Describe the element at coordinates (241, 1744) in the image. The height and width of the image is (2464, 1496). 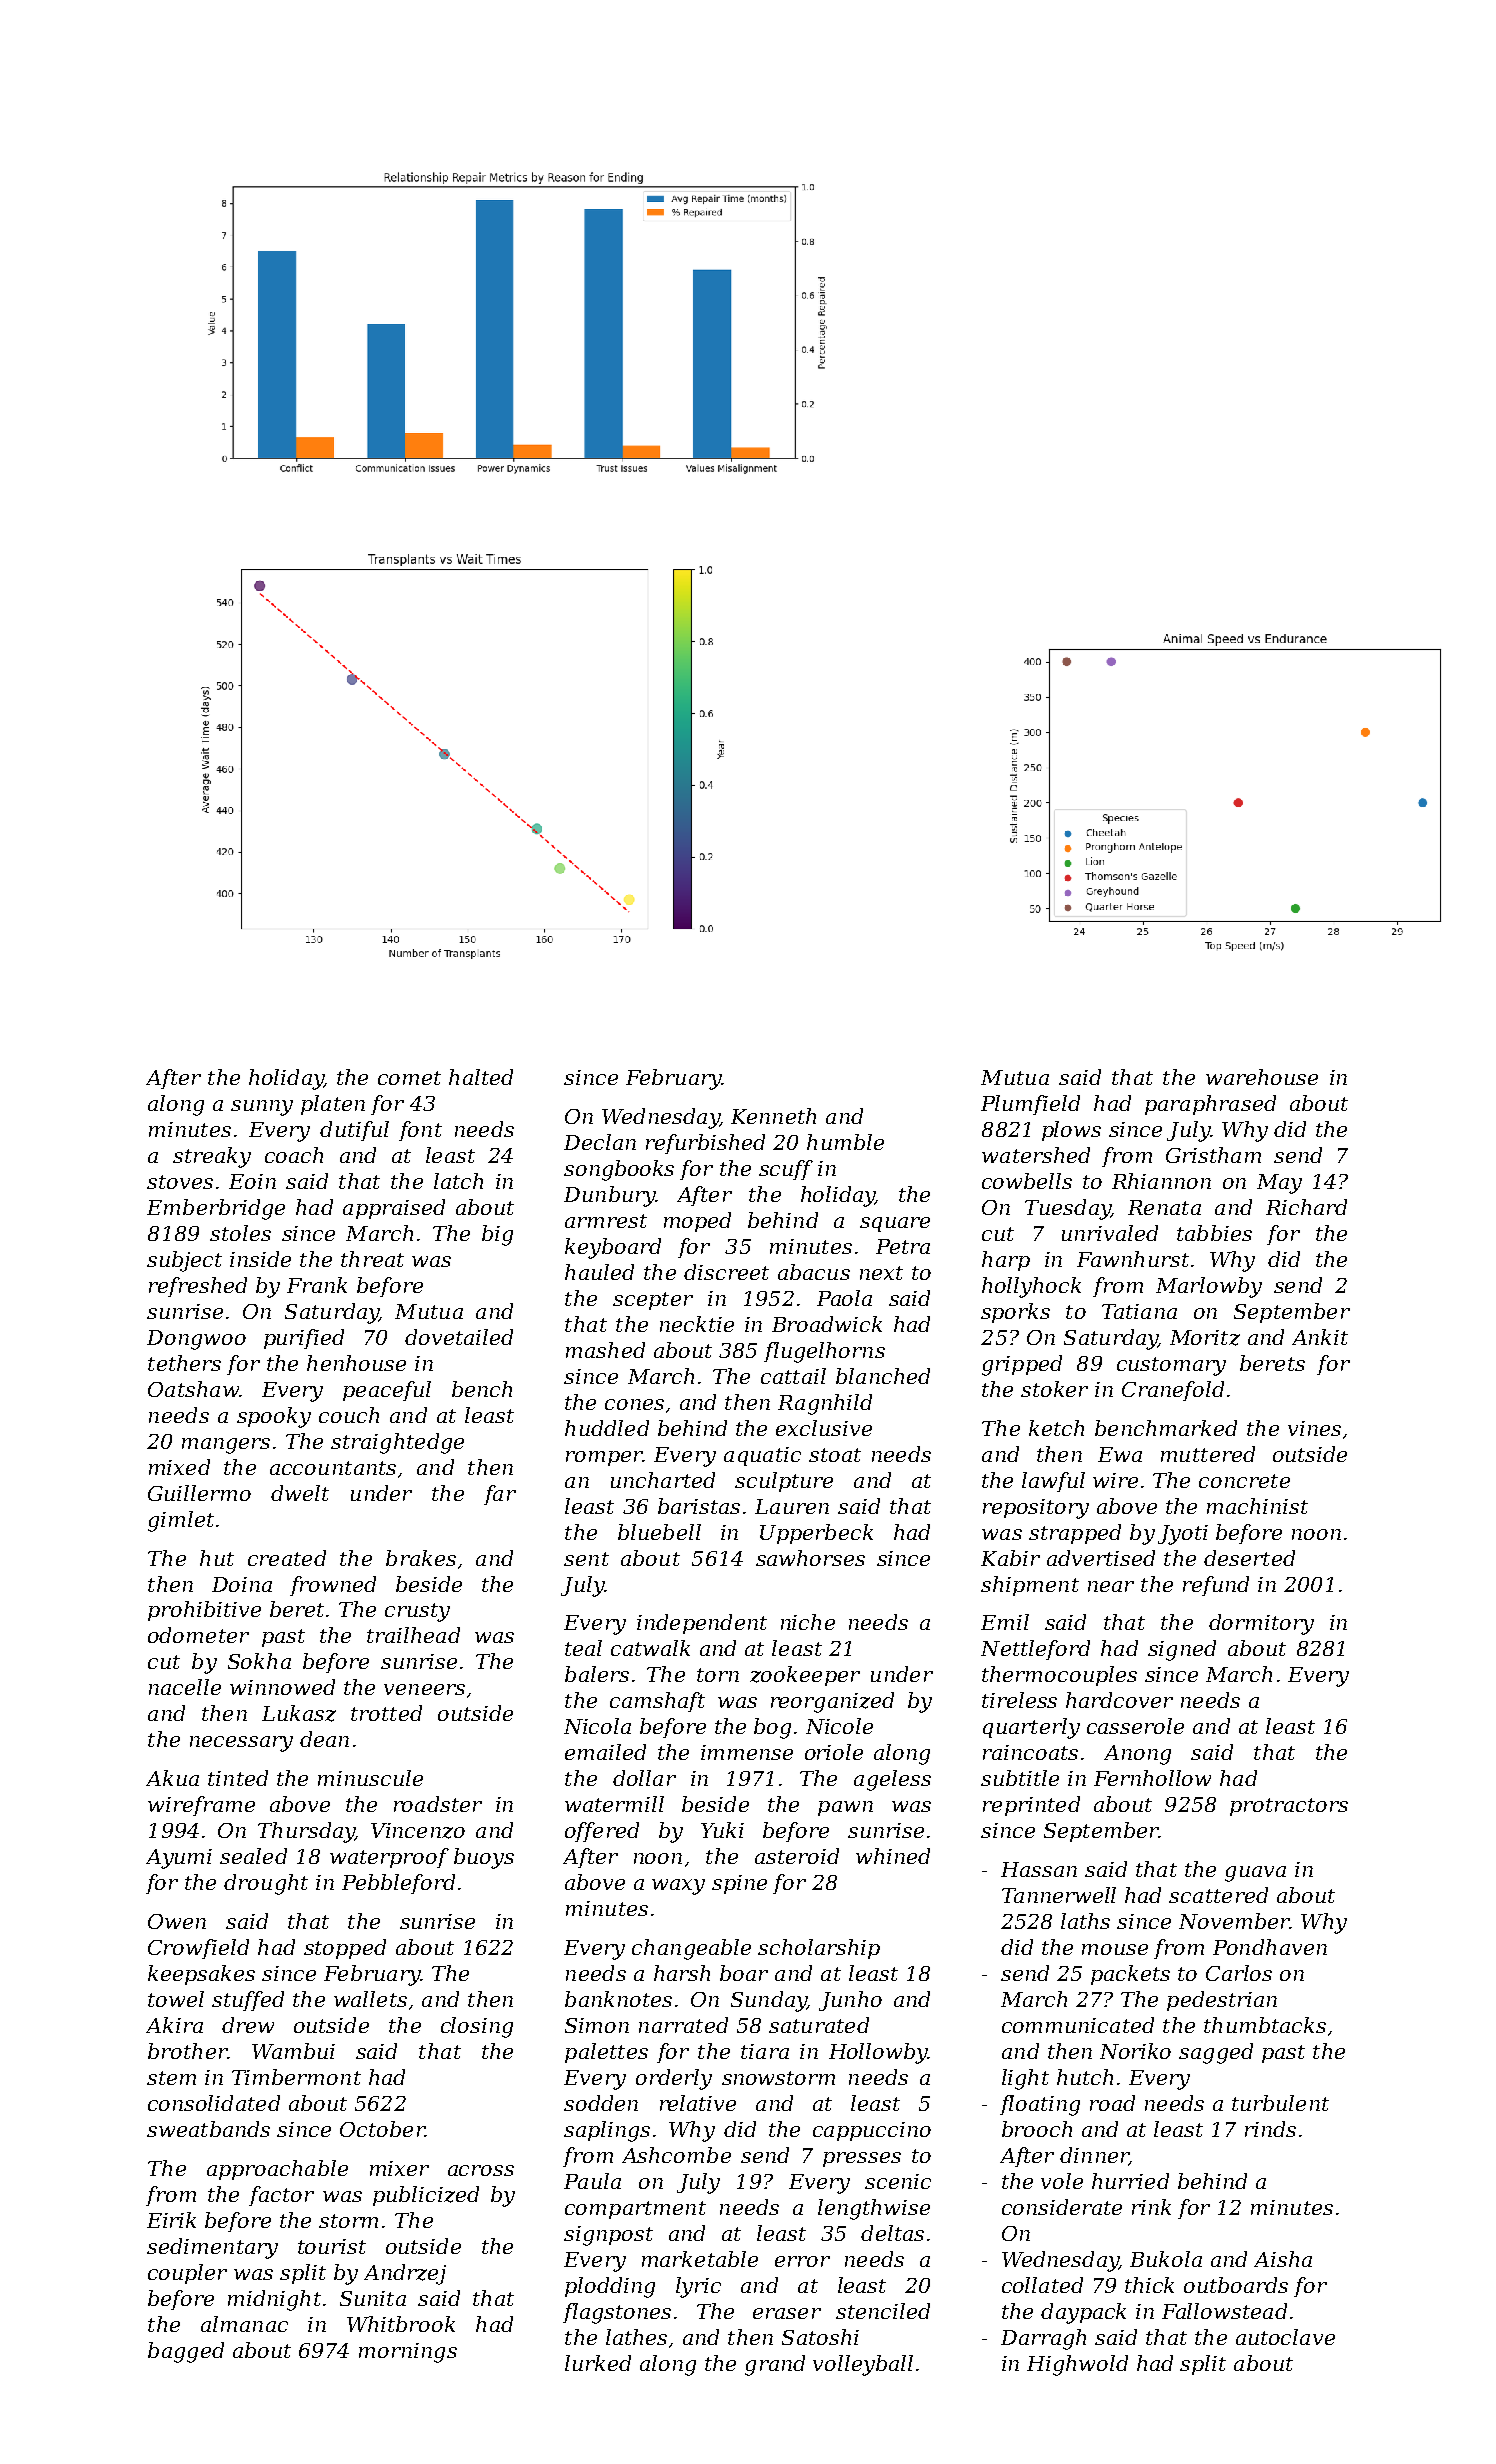
I see `necessary` at that location.
